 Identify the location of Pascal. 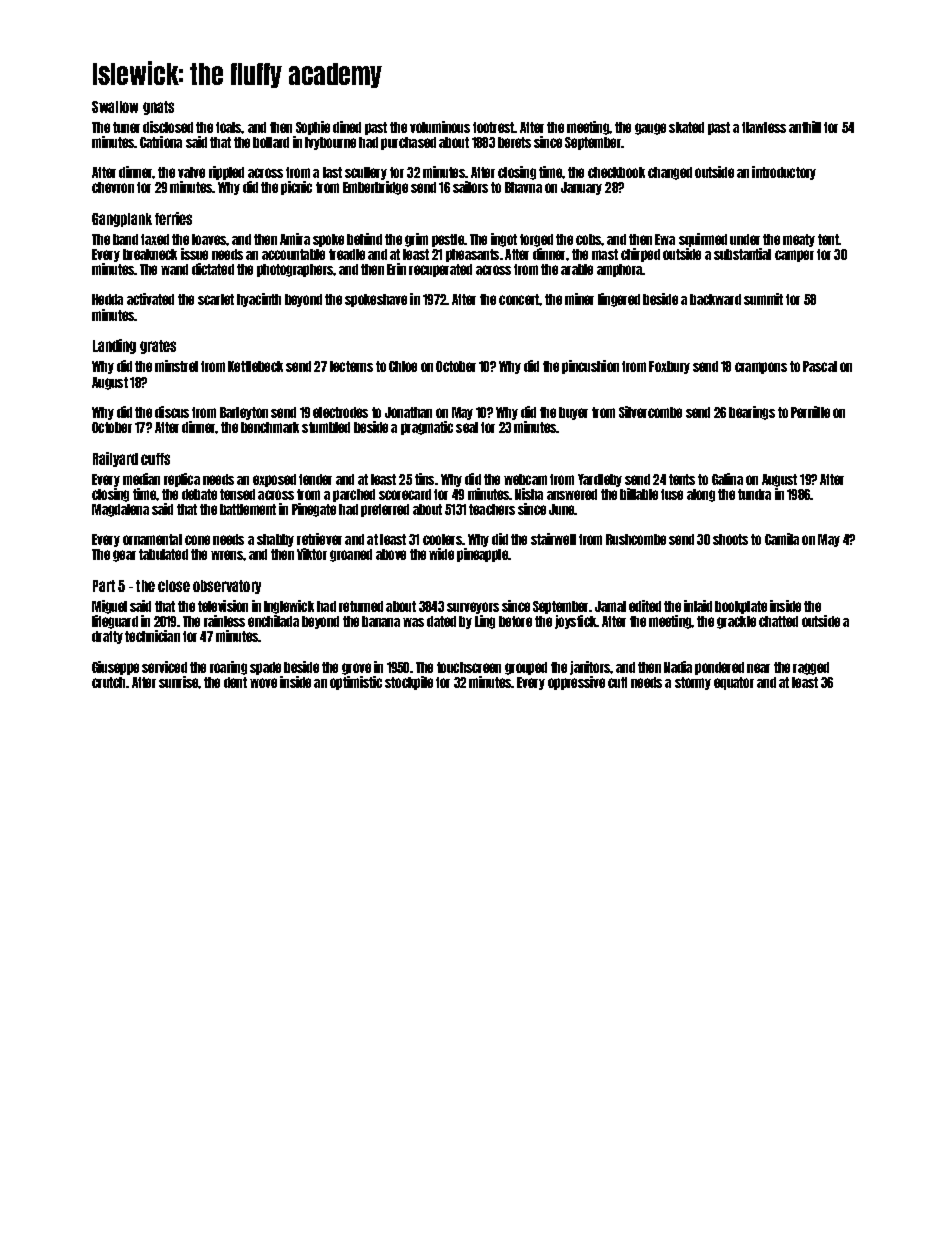
(820, 366).
